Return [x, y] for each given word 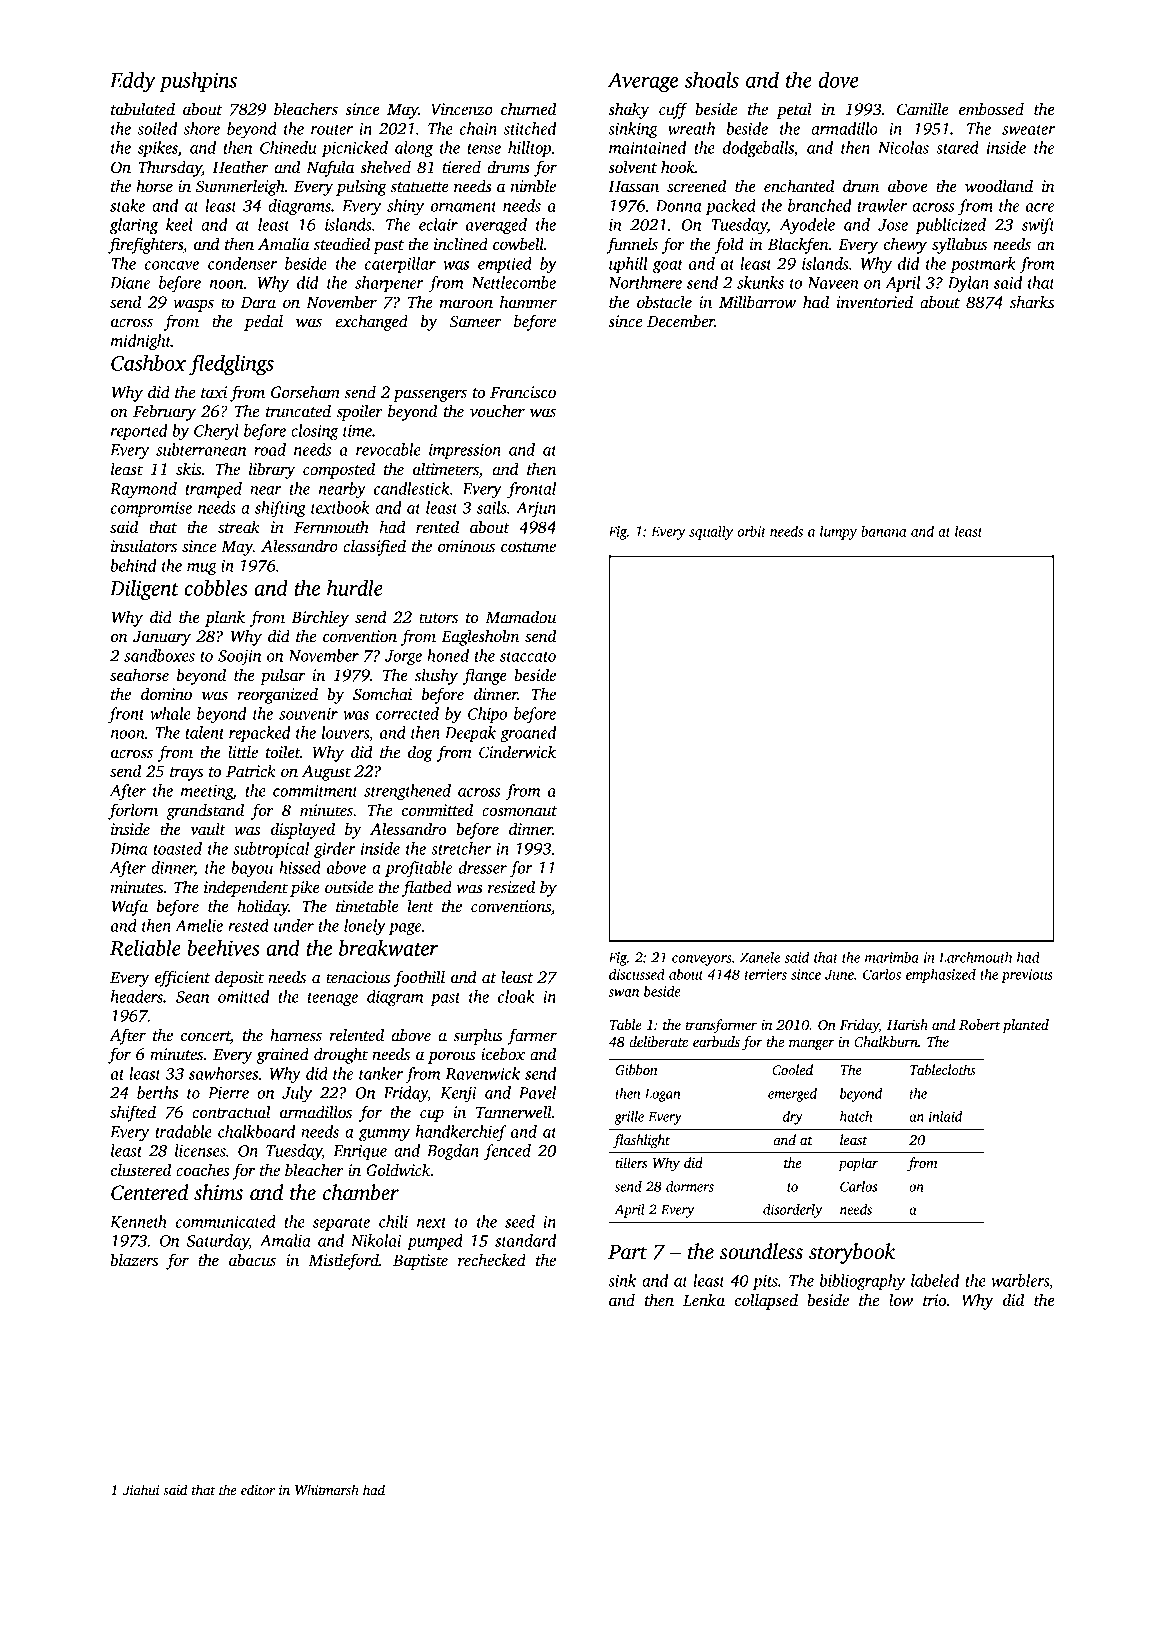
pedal [263, 322]
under [294, 925]
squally [711, 532]
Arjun [536, 509]
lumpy [838, 532]
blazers [134, 1260]
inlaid [945, 1116]
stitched [530, 128]
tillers [631, 1162]
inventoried [875, 301]
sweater [1028, 130]
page [405, 929]
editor [258, 1489]
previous [1027, 976]
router [332, 130]
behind [133, 565]
